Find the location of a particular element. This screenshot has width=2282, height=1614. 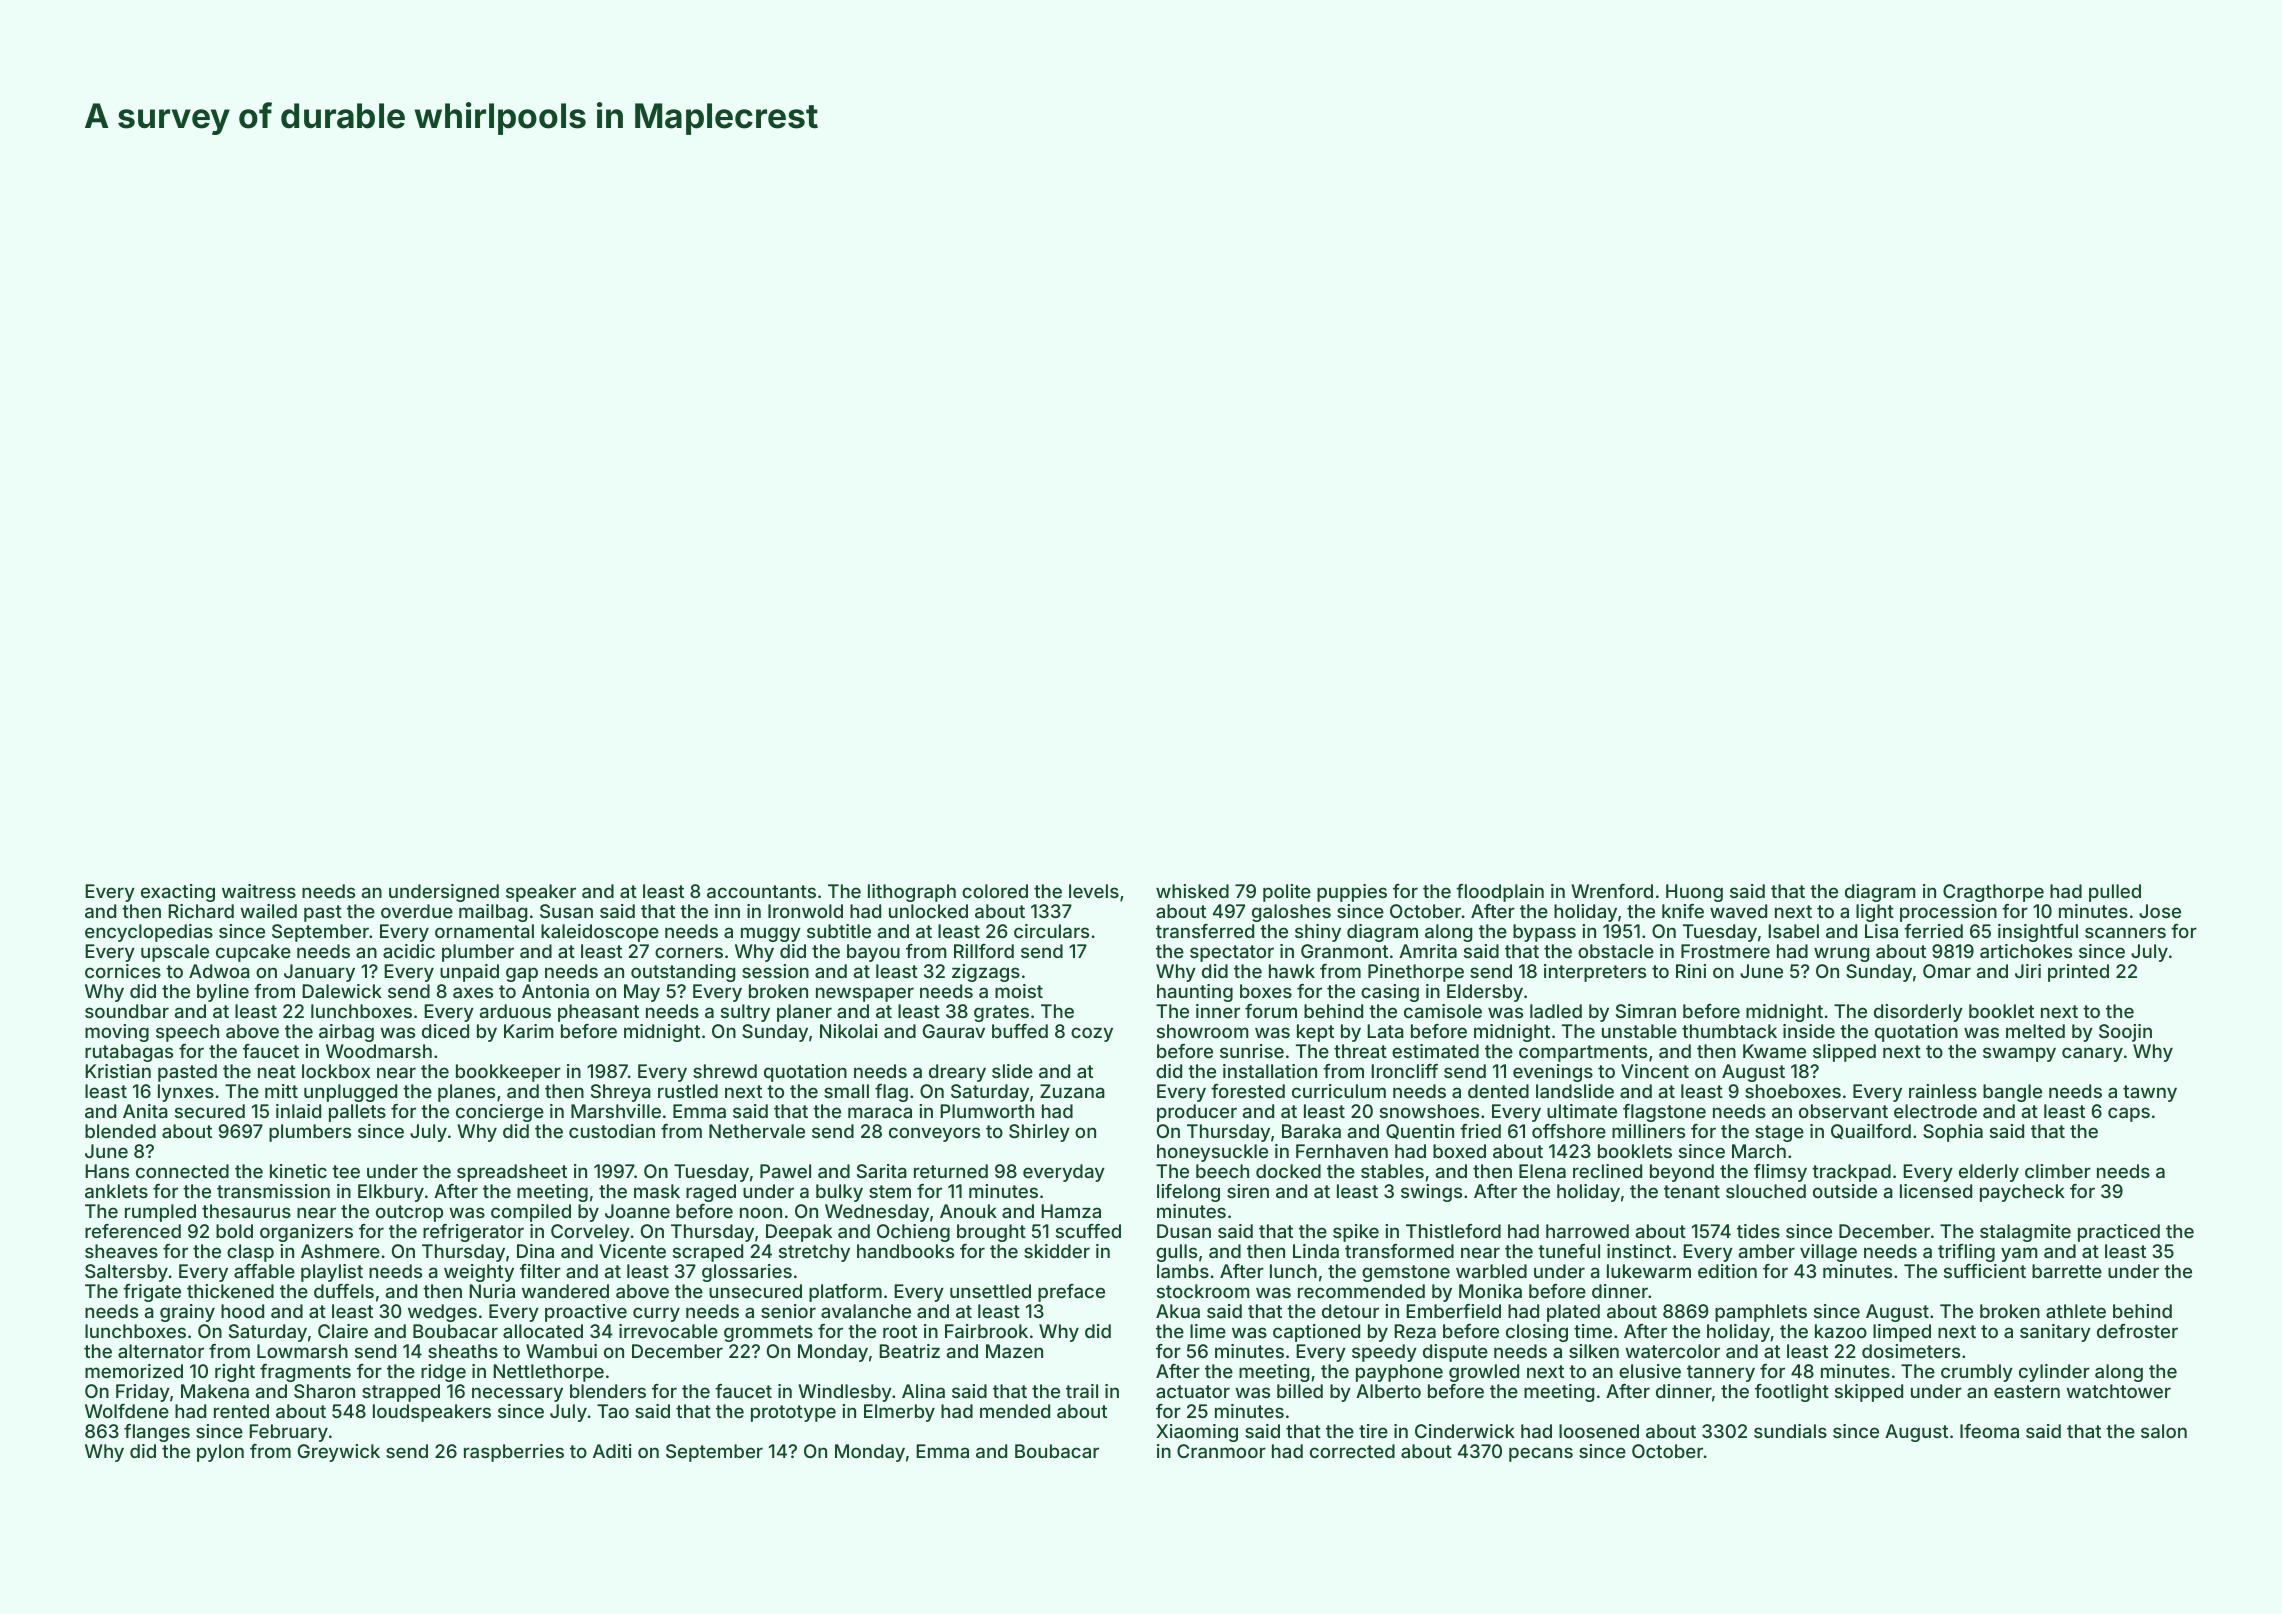

acidic is located at coordinates (409, 951).
